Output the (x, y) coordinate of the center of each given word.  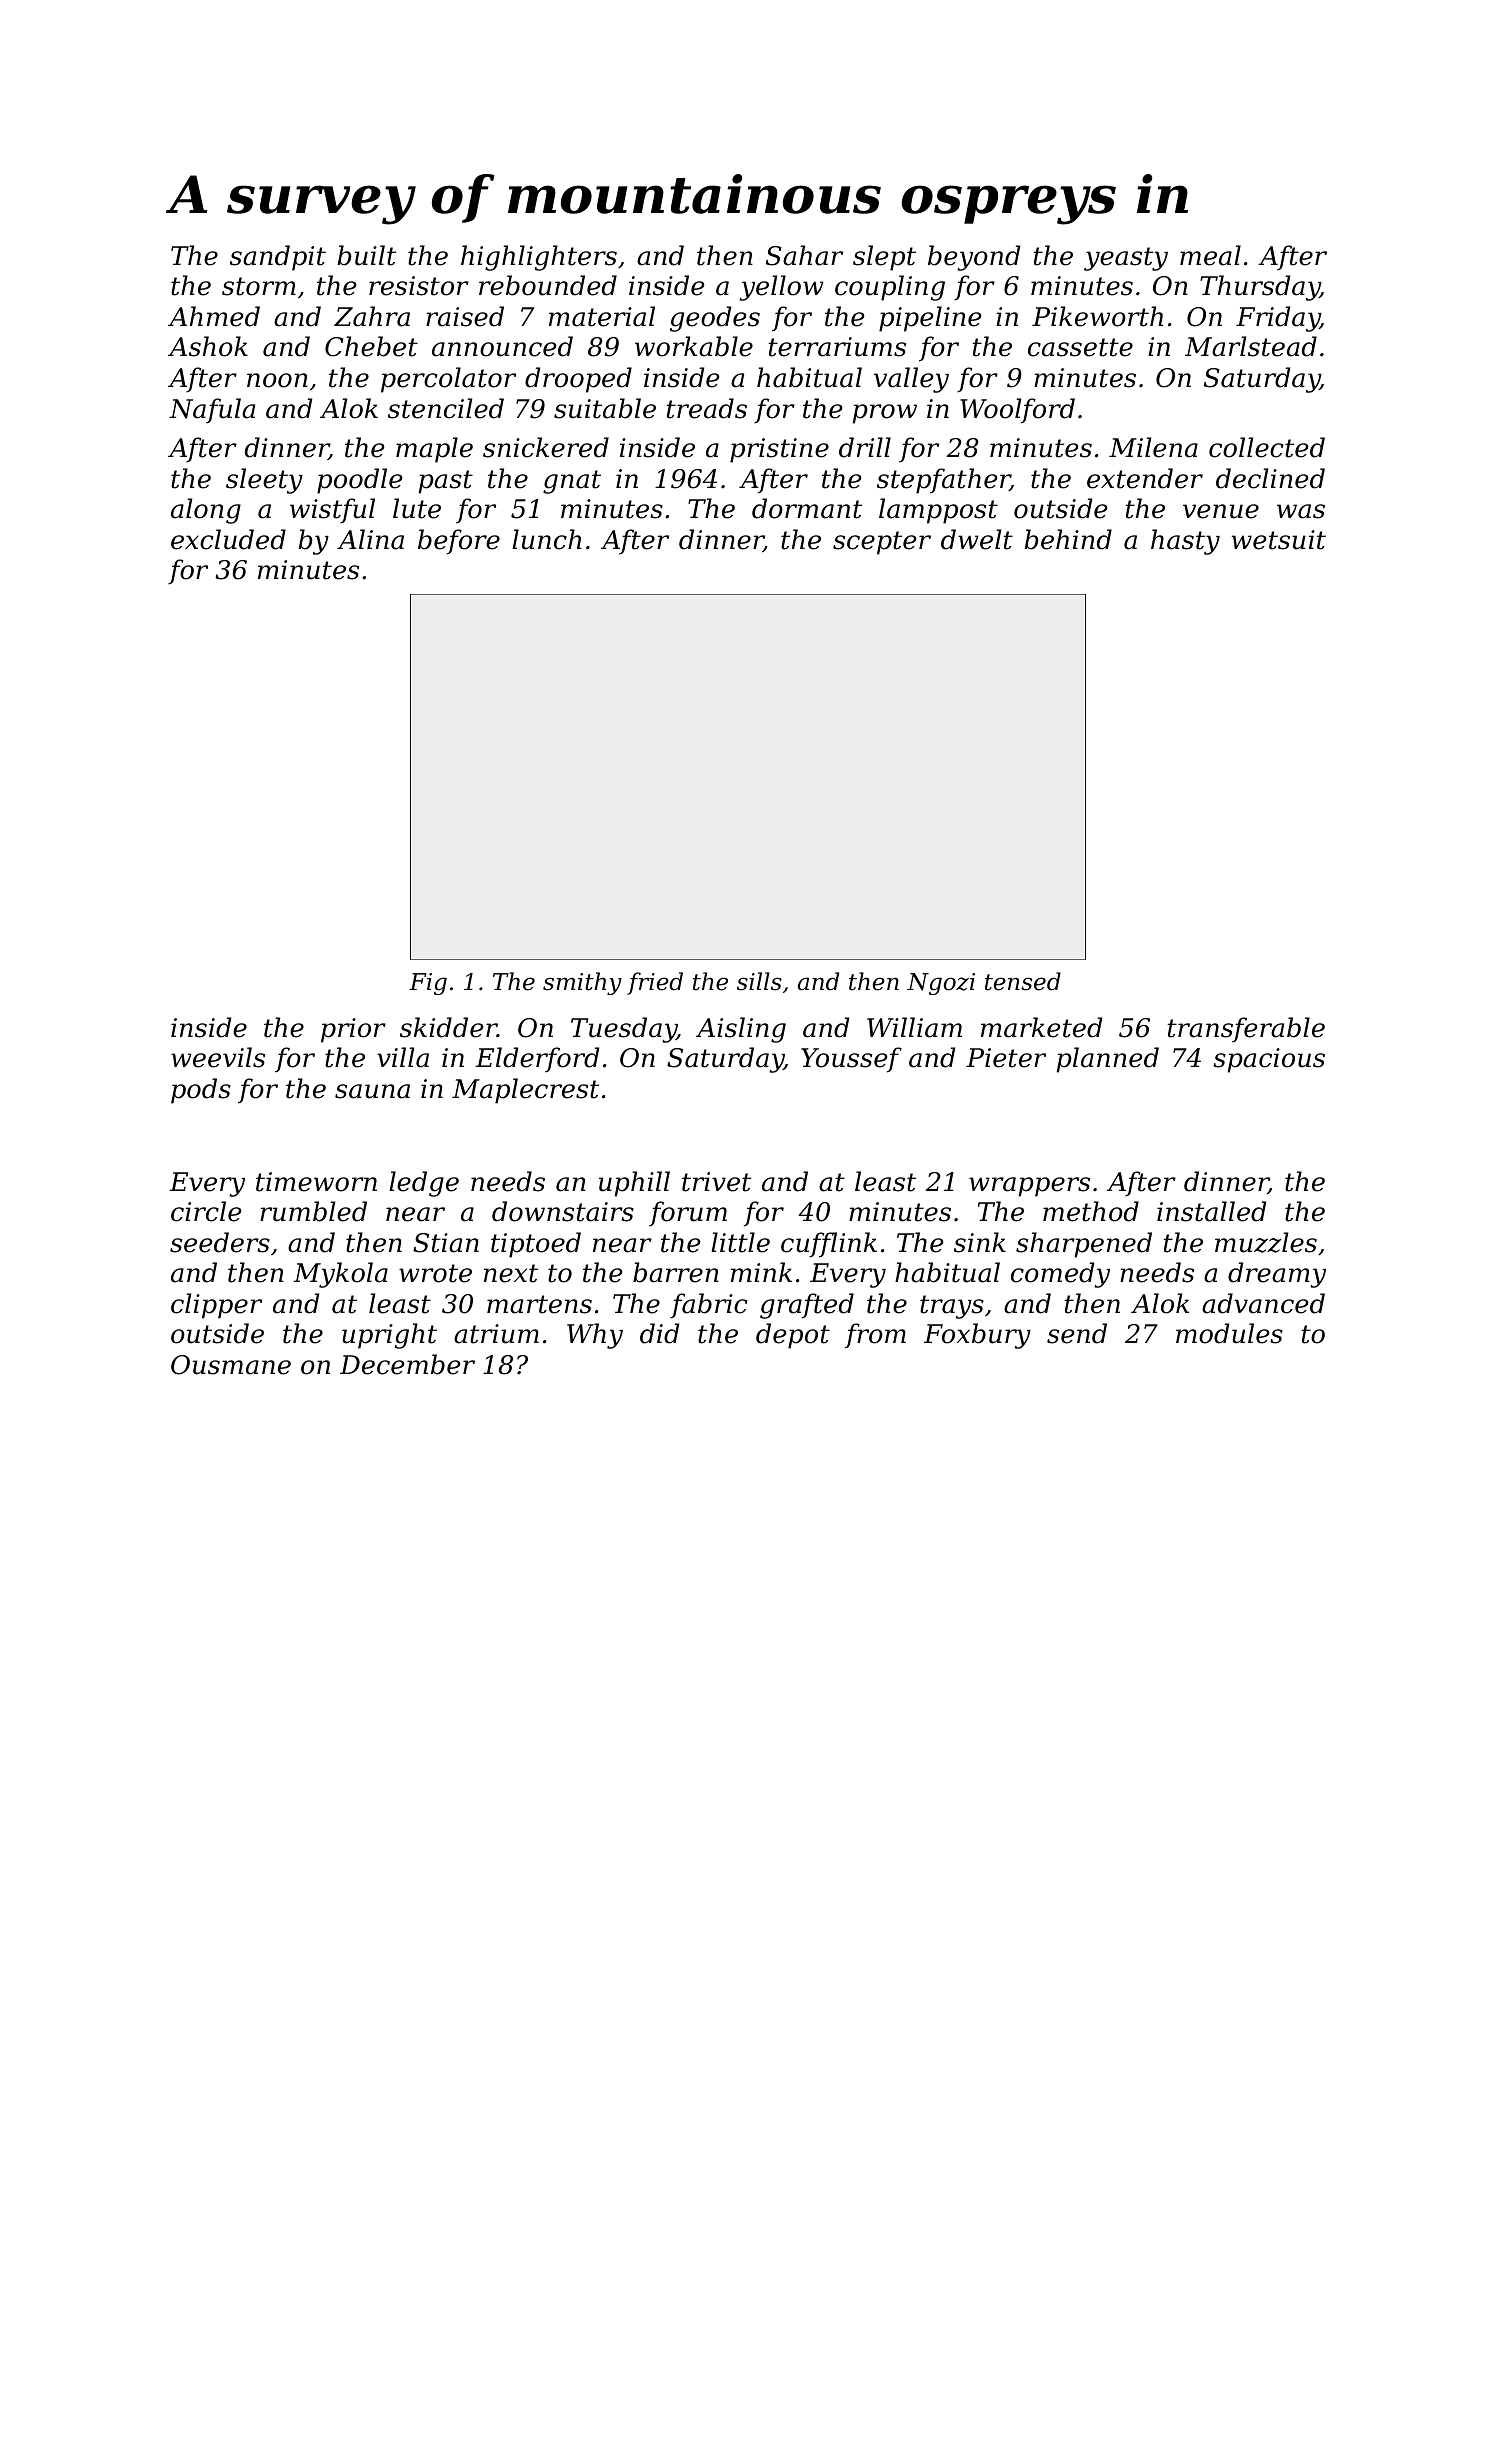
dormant (807, 508)
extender (1145, 478)
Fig (428, 984)
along (206, 511)
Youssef (851, 1060)
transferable (1246, 1030)
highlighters (539, 258)
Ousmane (231, 1365)
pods (201, 1091)
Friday (1278, 319)
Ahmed (214, 316)
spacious (1269, 1060)
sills (759, 981)
